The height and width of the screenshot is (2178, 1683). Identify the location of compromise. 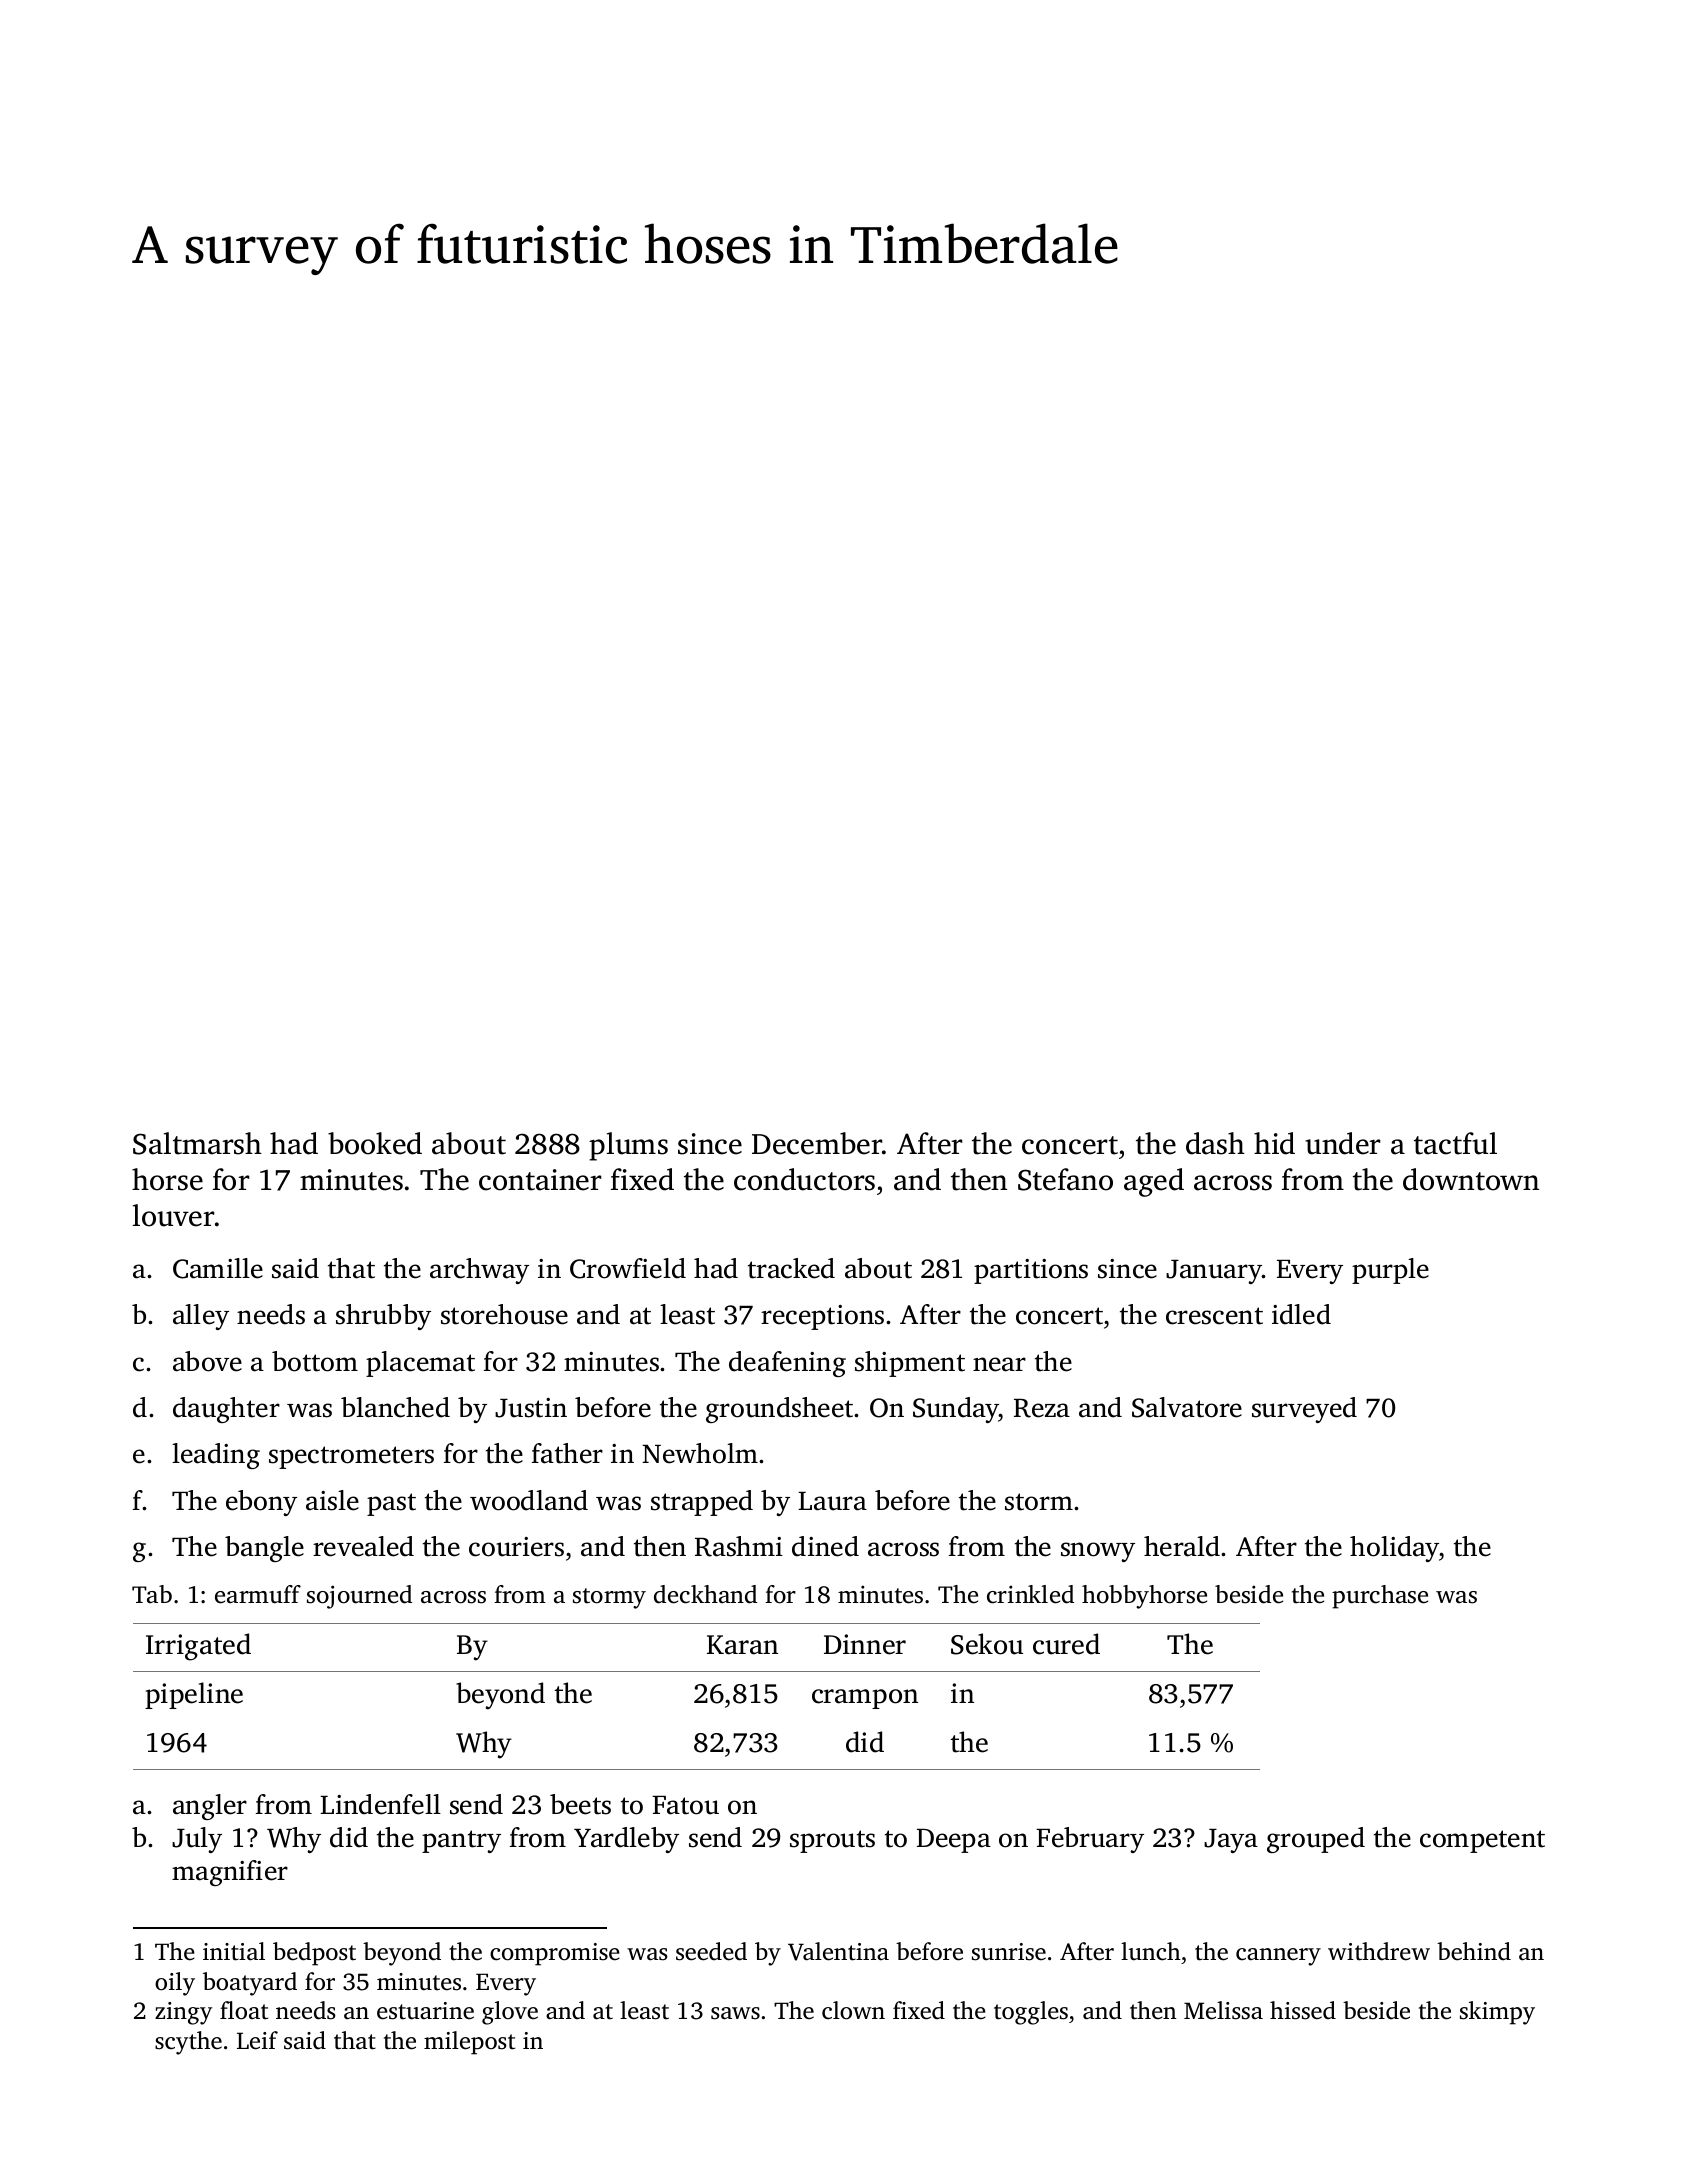
(555, 1954).
